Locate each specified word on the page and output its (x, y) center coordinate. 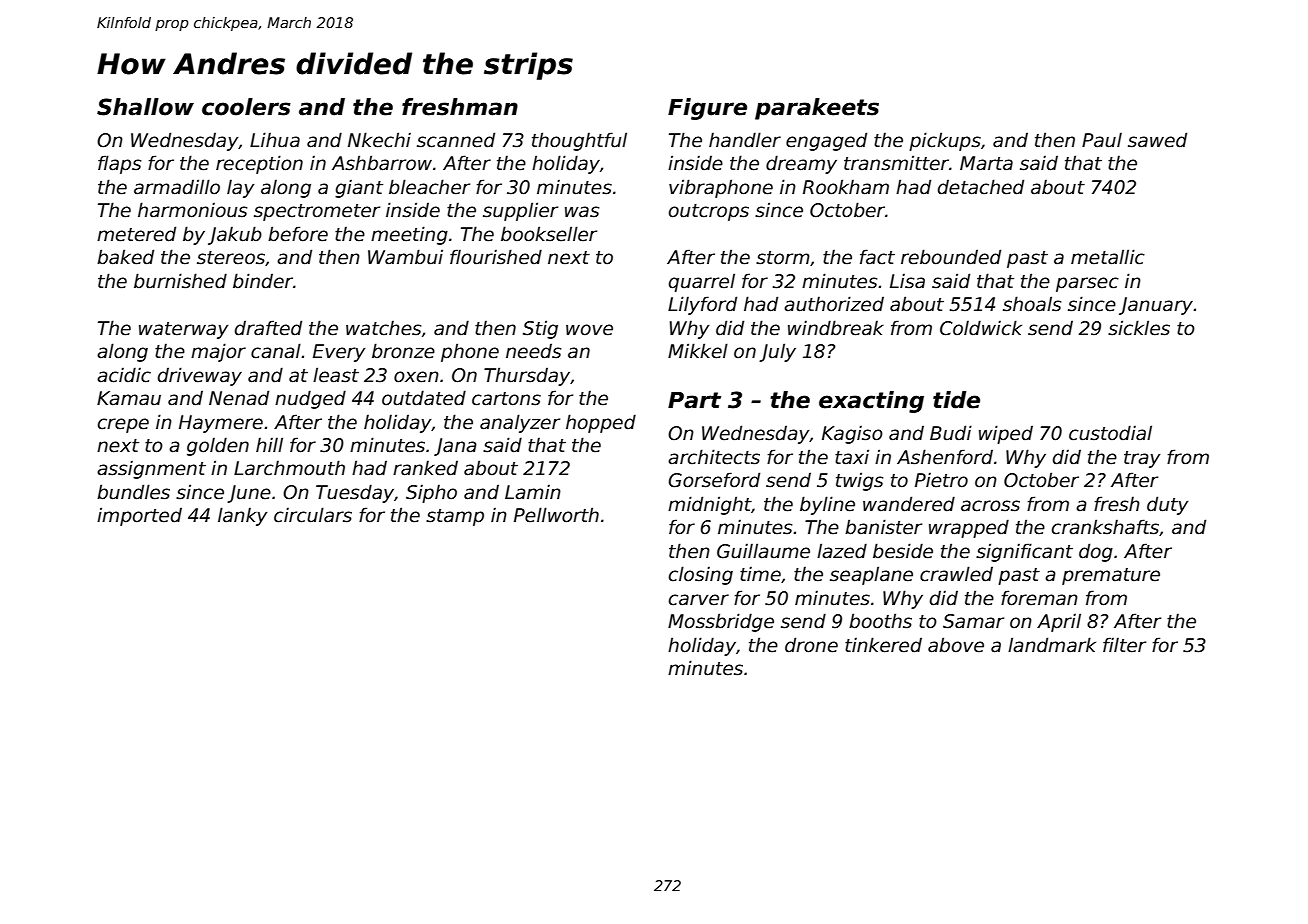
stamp (455, 517)
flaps (120, 164)
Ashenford (945, 457)
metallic (1108, 257)
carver (699, 600)
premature (1111, 576)
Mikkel (698, 351)
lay (241, 188)
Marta (986, 163)
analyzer (520, 423)
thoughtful (579, 141)
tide (956, 400)
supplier (520, 211)
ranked (425, 468)
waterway (184, 330)
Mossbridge (721, 622)
